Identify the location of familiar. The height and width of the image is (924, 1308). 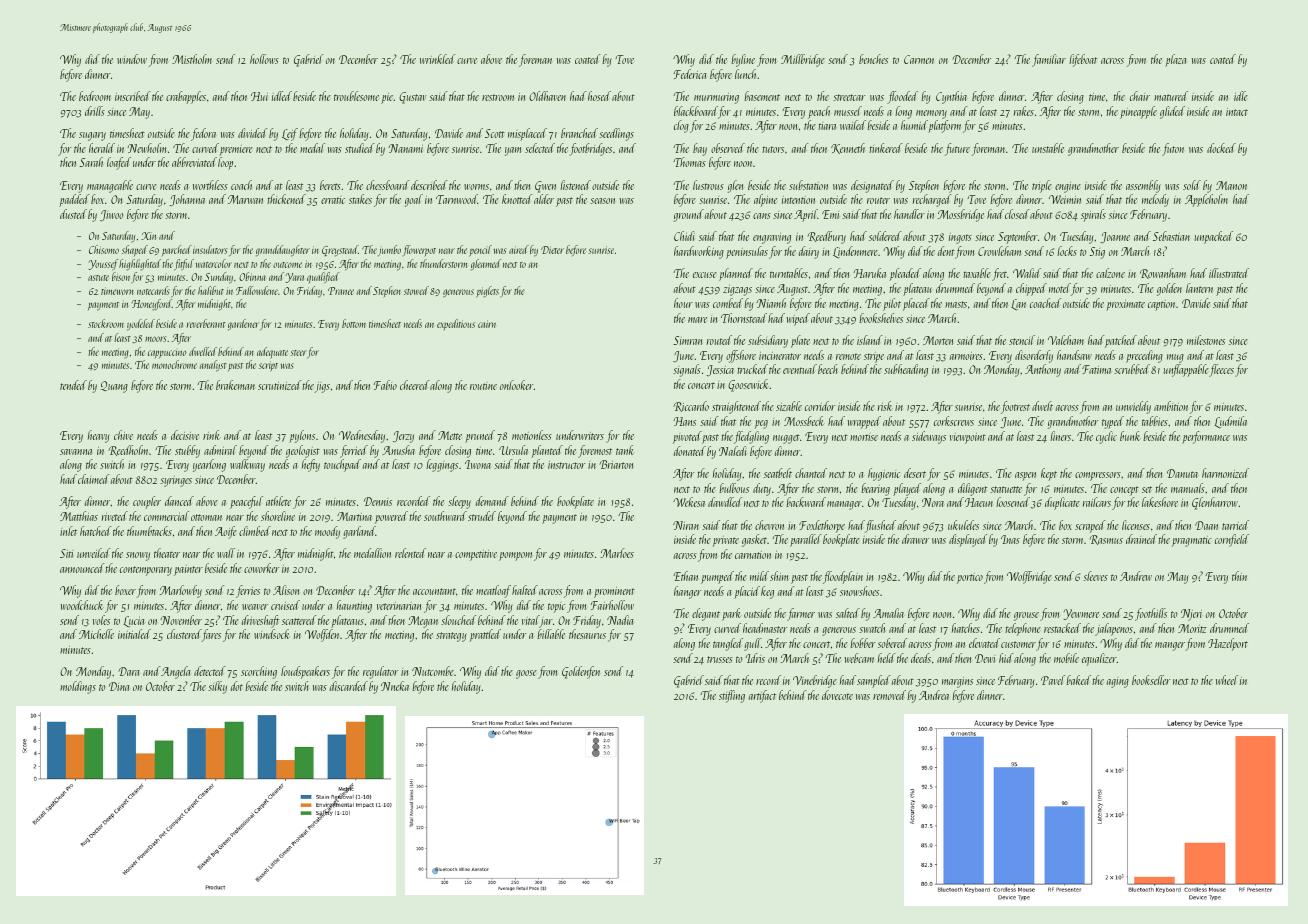
(1049, 60).
